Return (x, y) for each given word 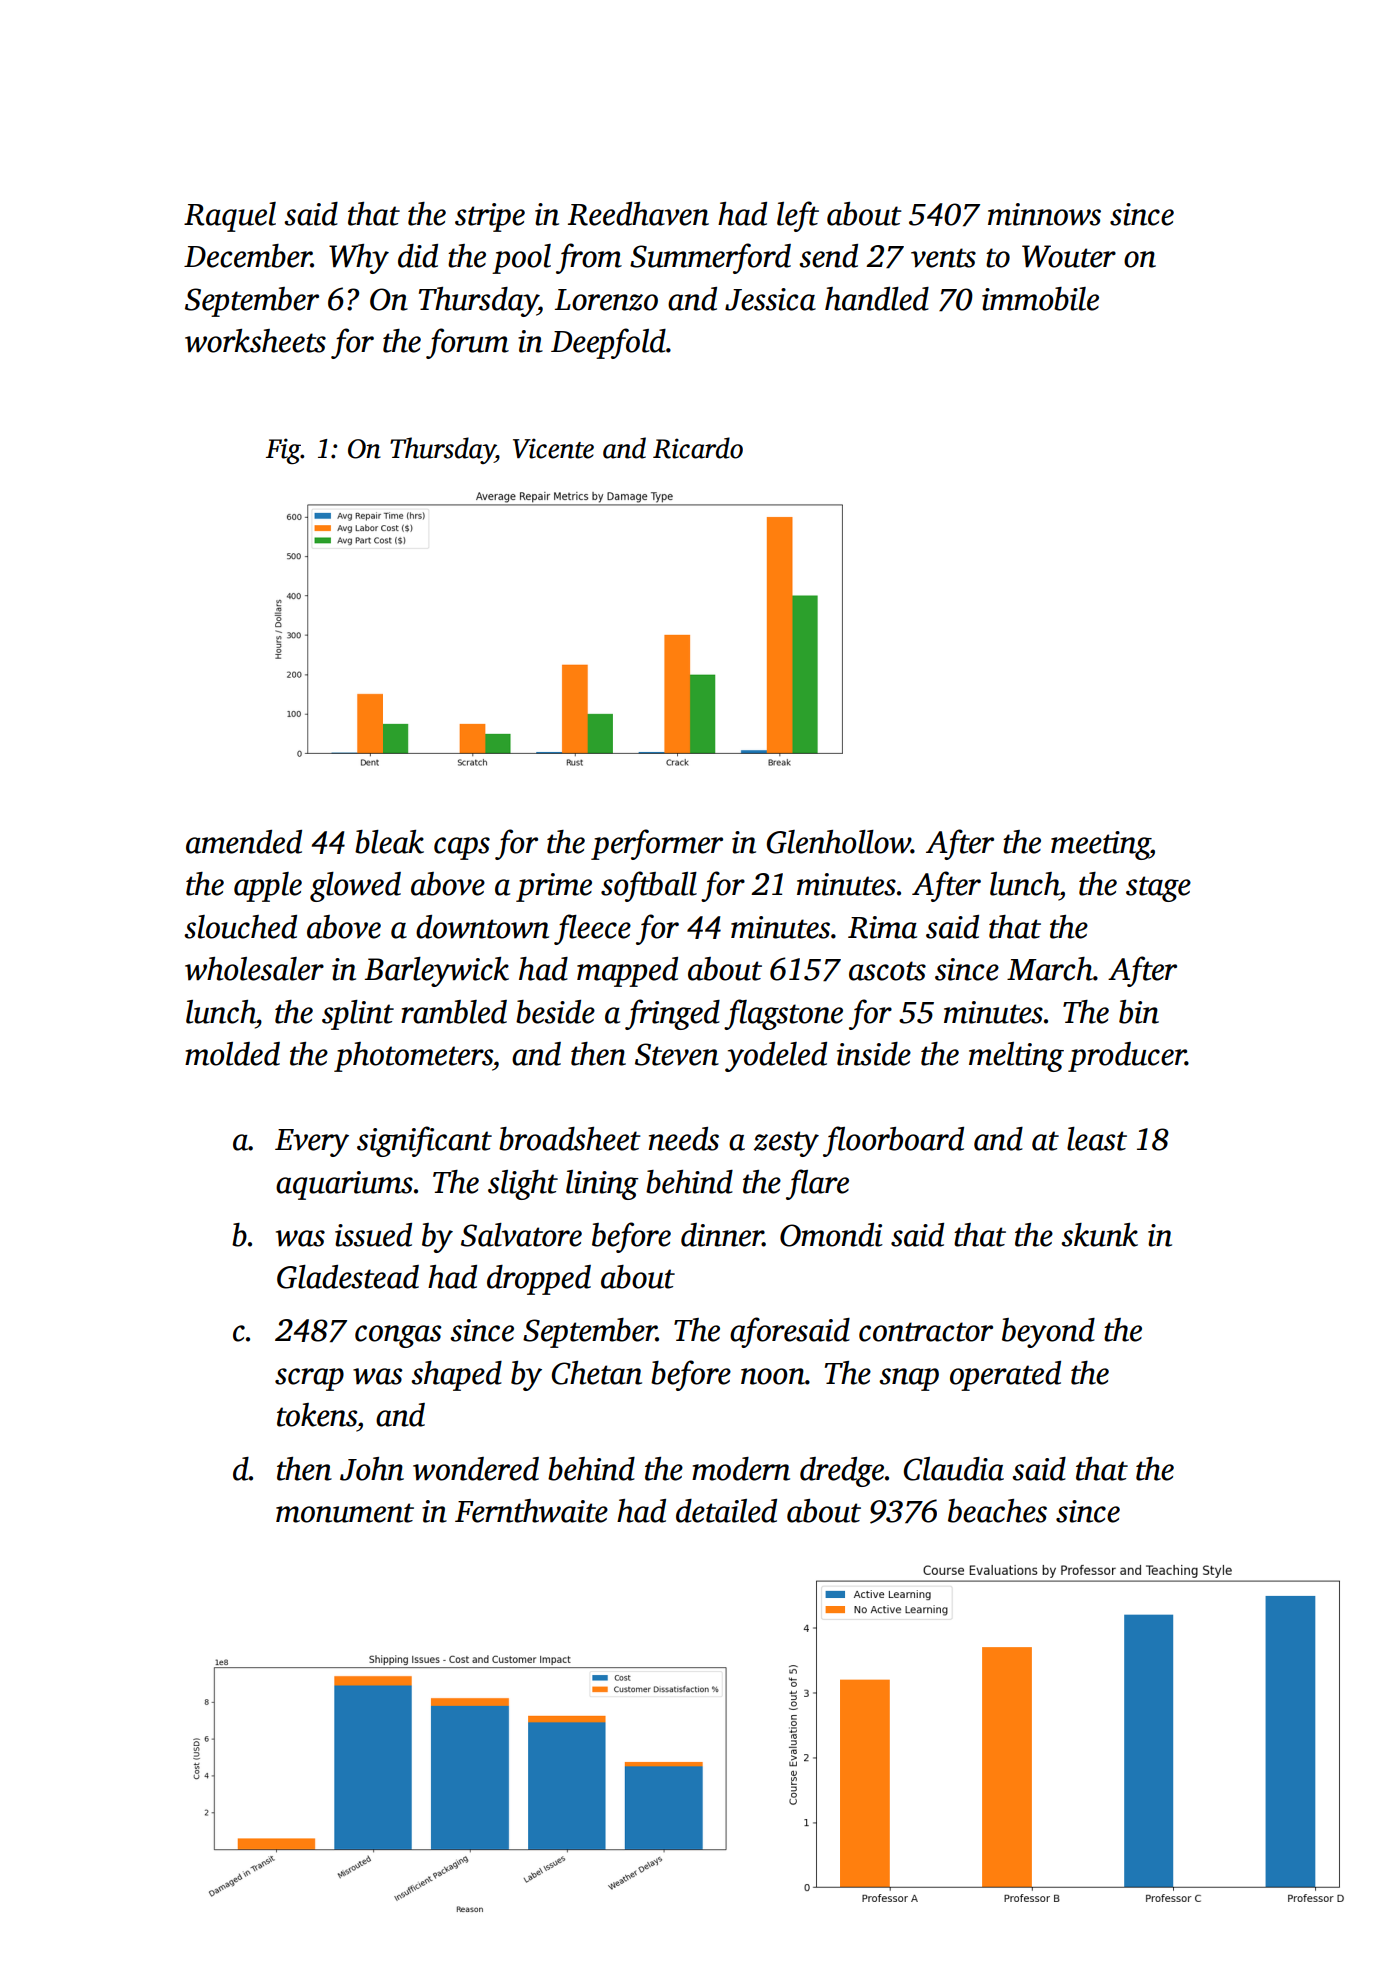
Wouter (1069, 256)
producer (1127, 1057)
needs (683, 1139)
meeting (1100, 845)
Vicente (553, 448)
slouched (240, 927)
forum (467, 343)
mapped (627, 972)
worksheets (255, 341)
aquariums (344, 1185)
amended (244, 842)
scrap (309, 1379)
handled (877, 299)
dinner (722, 1235)
